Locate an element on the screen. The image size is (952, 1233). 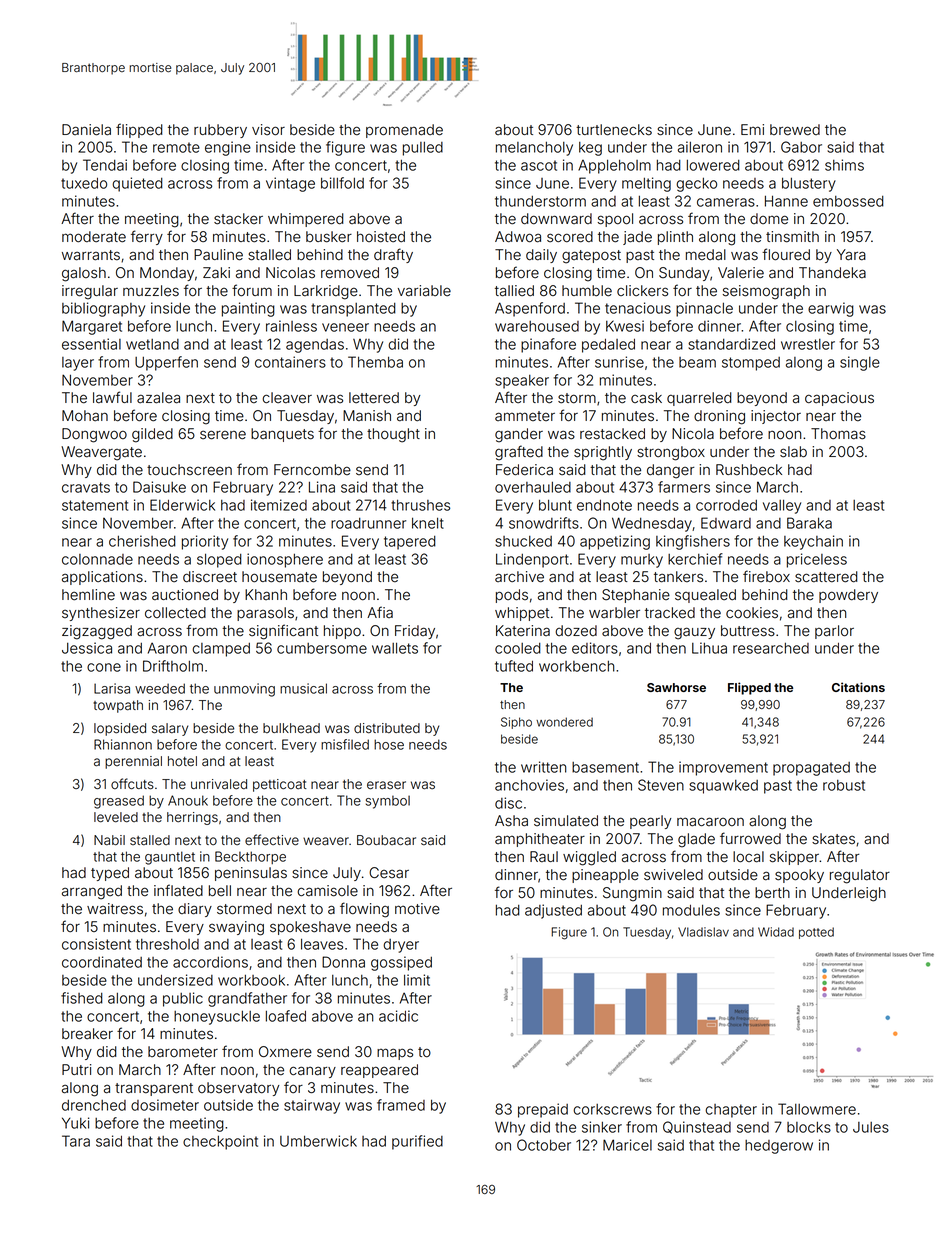
banquets is located at coordinates (282, 435).
